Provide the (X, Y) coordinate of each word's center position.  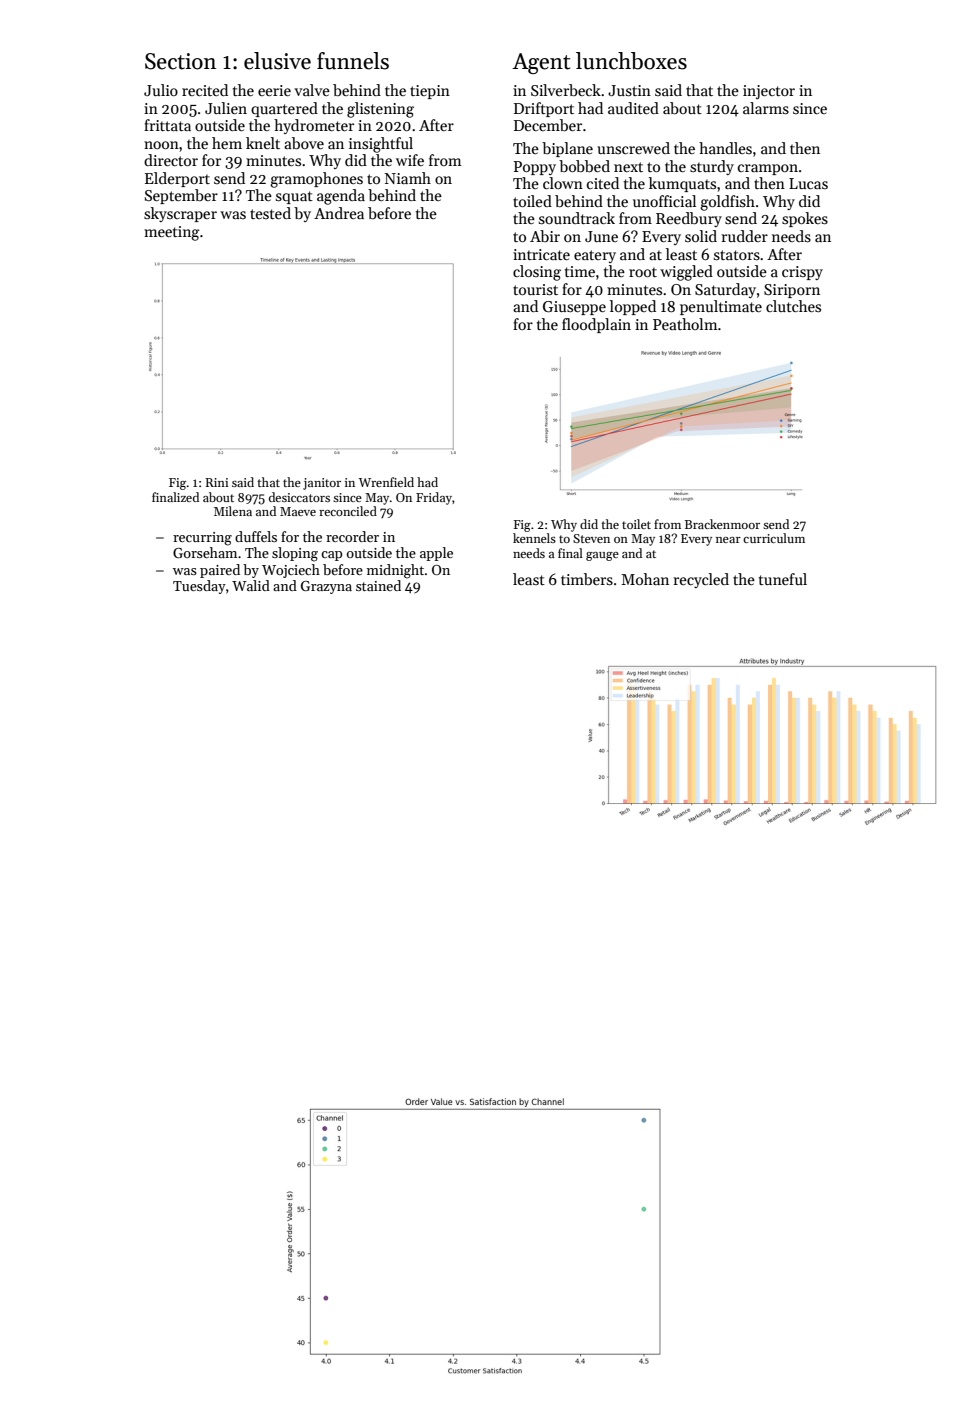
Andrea (339, 213)
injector (769, 92)
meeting (172, 233)
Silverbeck (566, 90)
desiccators (299, 497)
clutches (793, 306)
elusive (277, 61)
